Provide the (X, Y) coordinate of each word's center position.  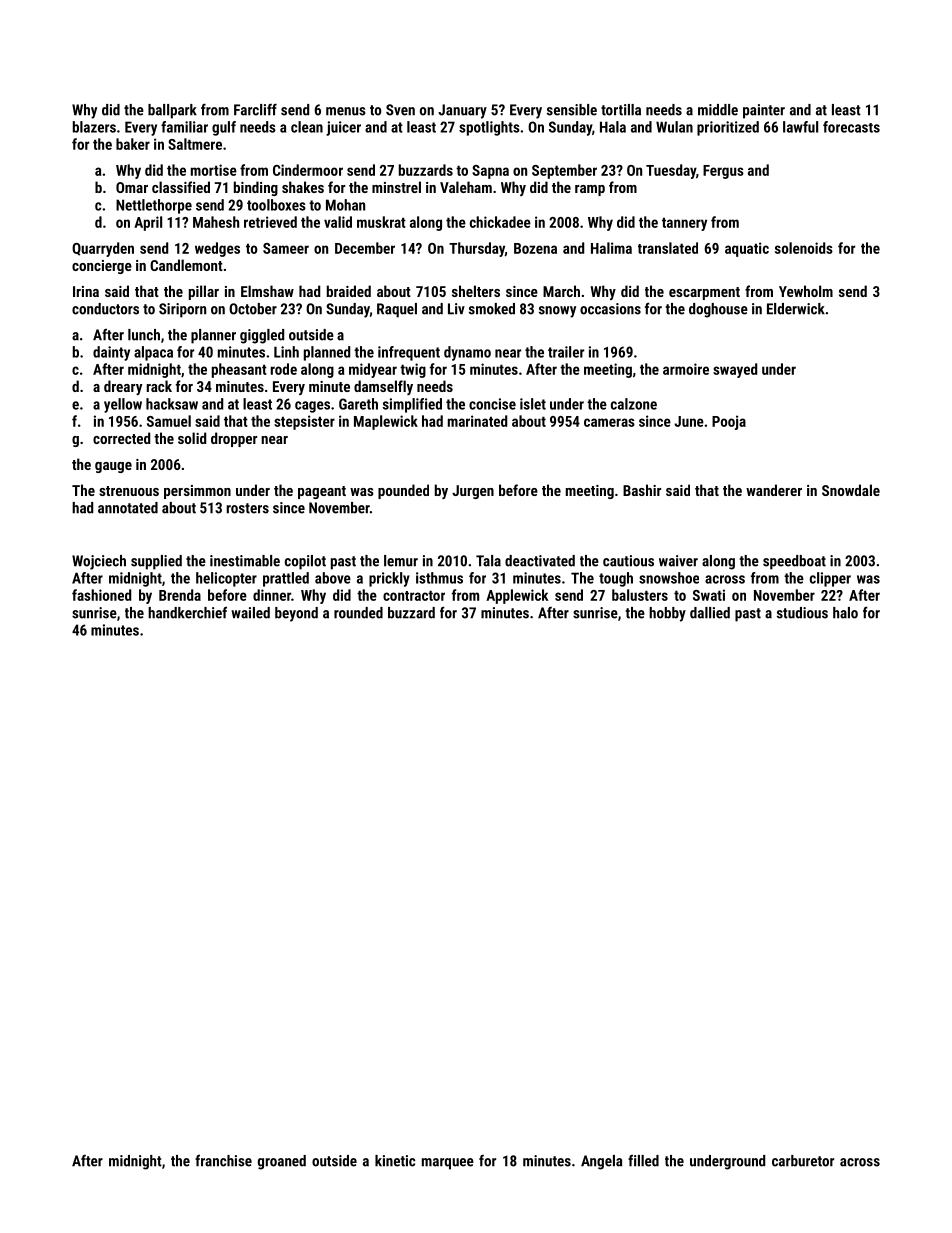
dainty (111, 353)
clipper (830, 579)
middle (718, 110)
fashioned (101, 595)
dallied (710, 613)
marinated (477, 421)
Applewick (517, 596)
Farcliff (255, 109)
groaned (282, 1162)
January (462, 111)
